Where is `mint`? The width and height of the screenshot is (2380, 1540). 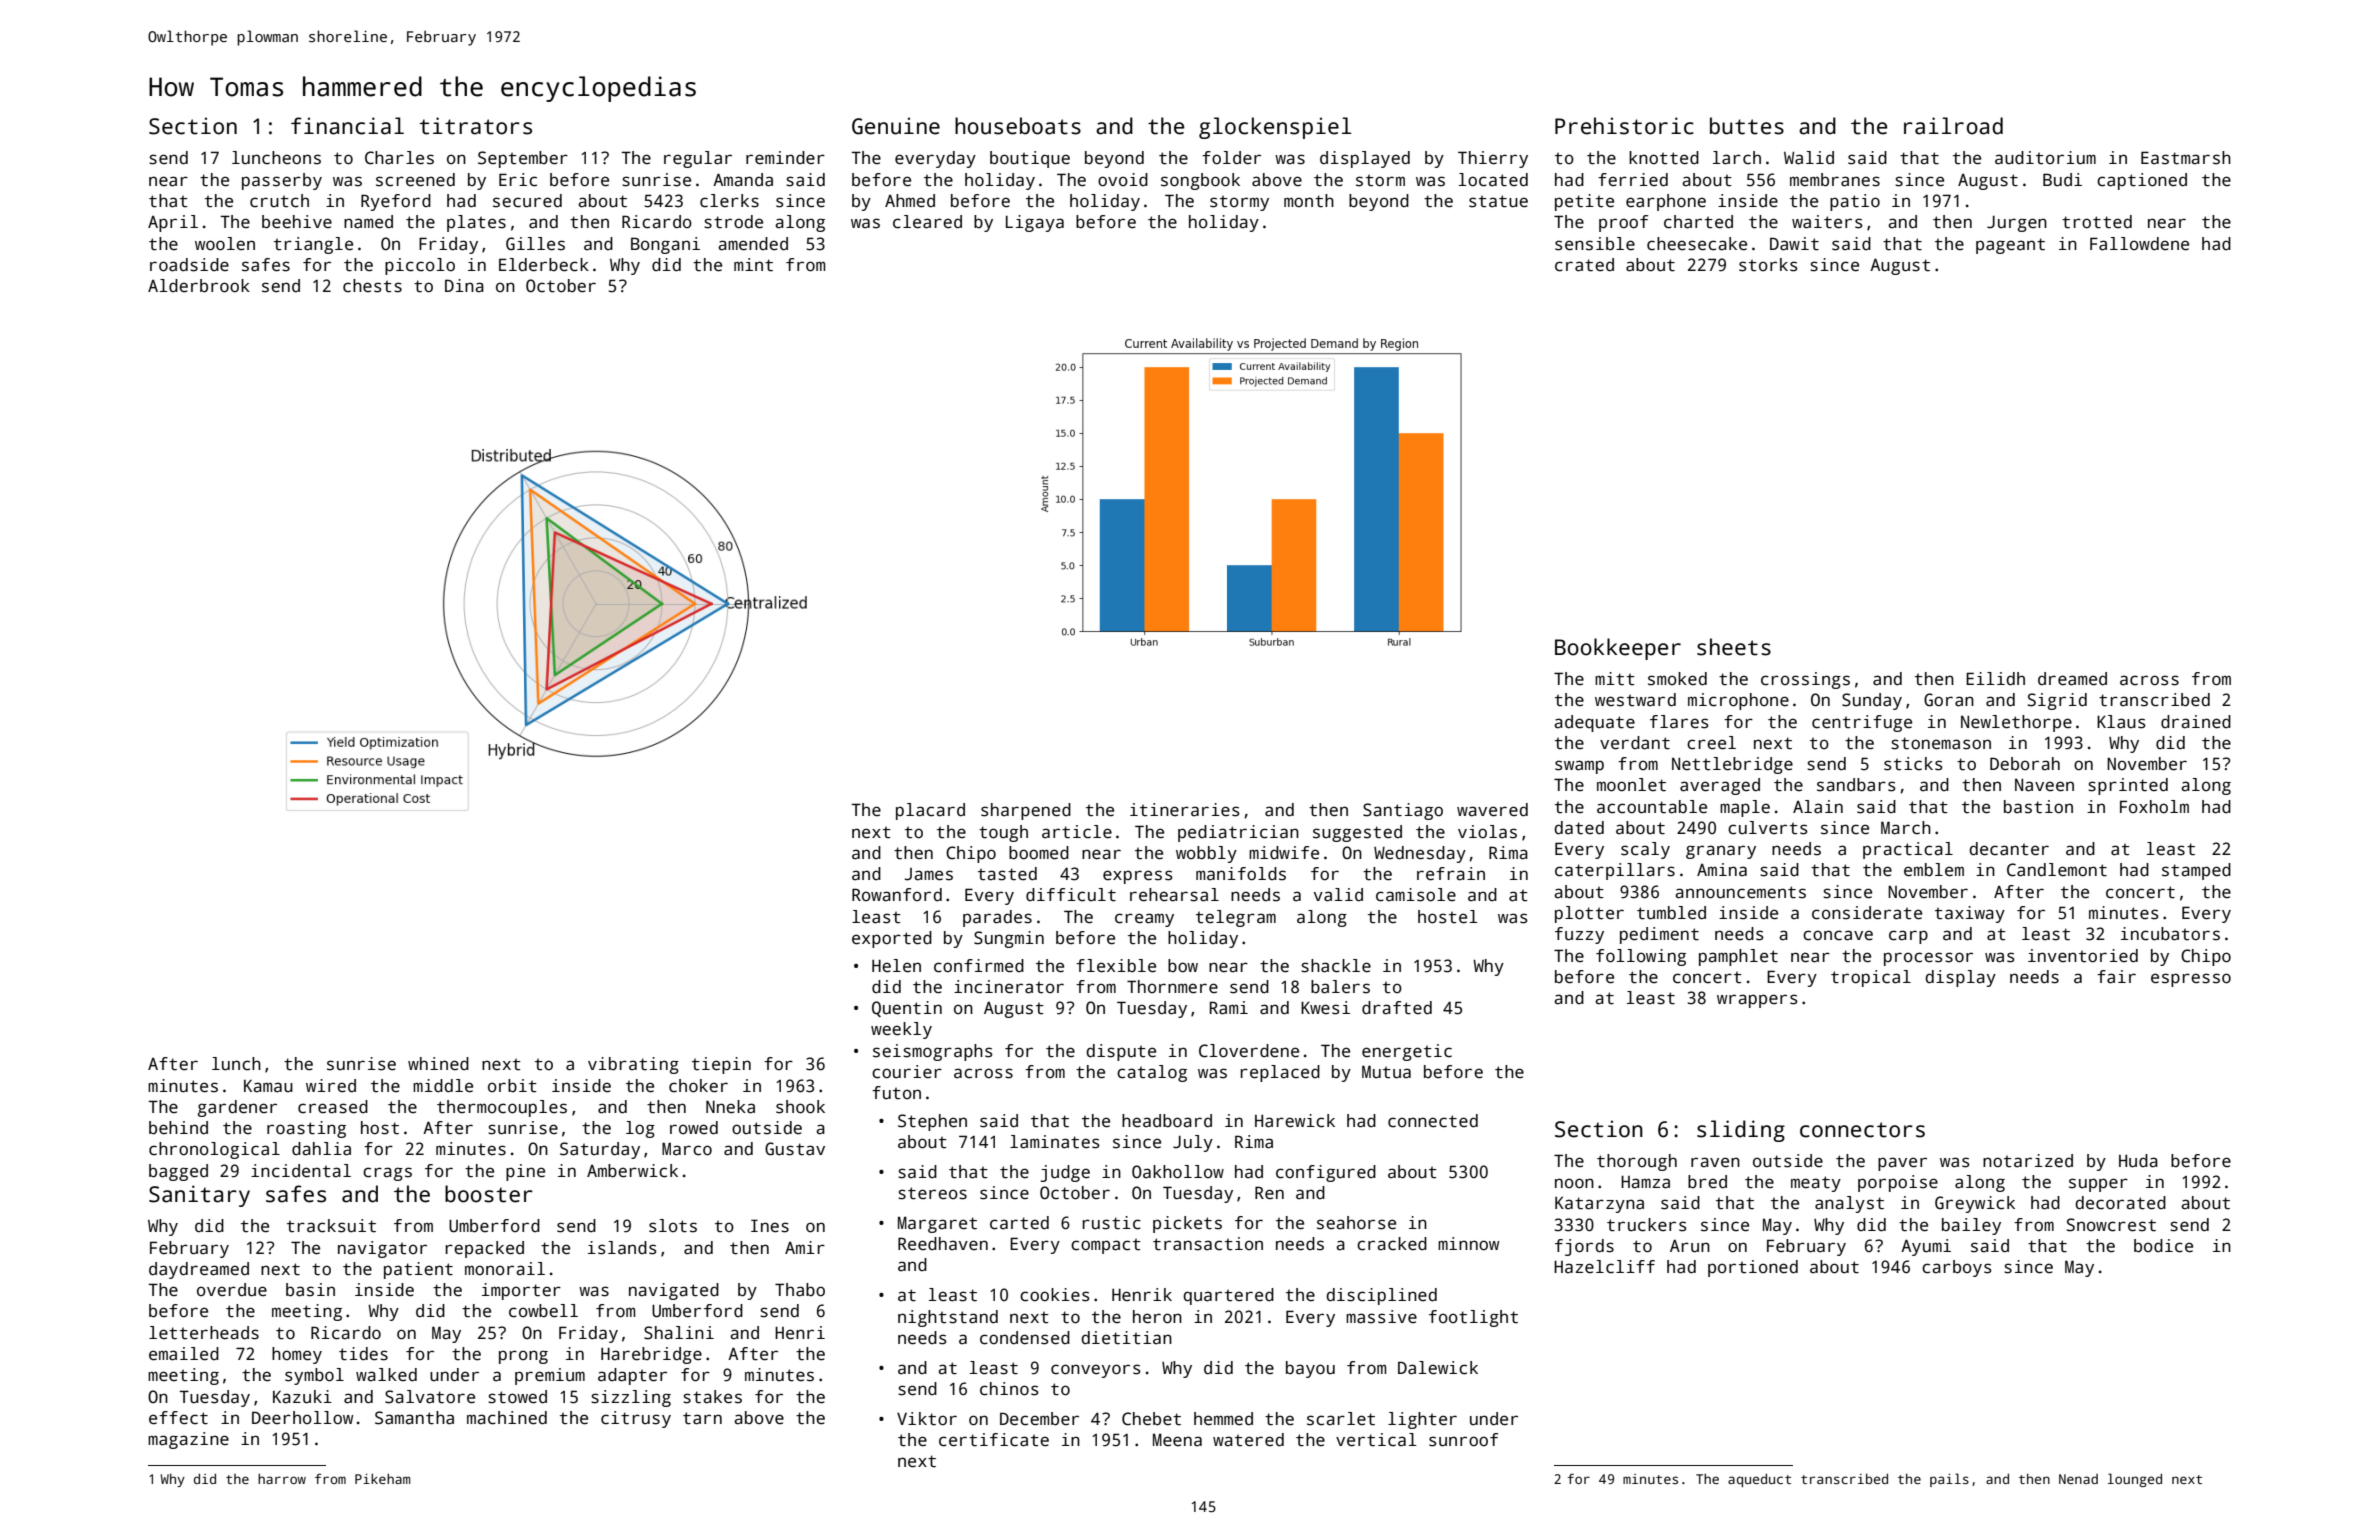 mint is located at coordinates (753, 265).
